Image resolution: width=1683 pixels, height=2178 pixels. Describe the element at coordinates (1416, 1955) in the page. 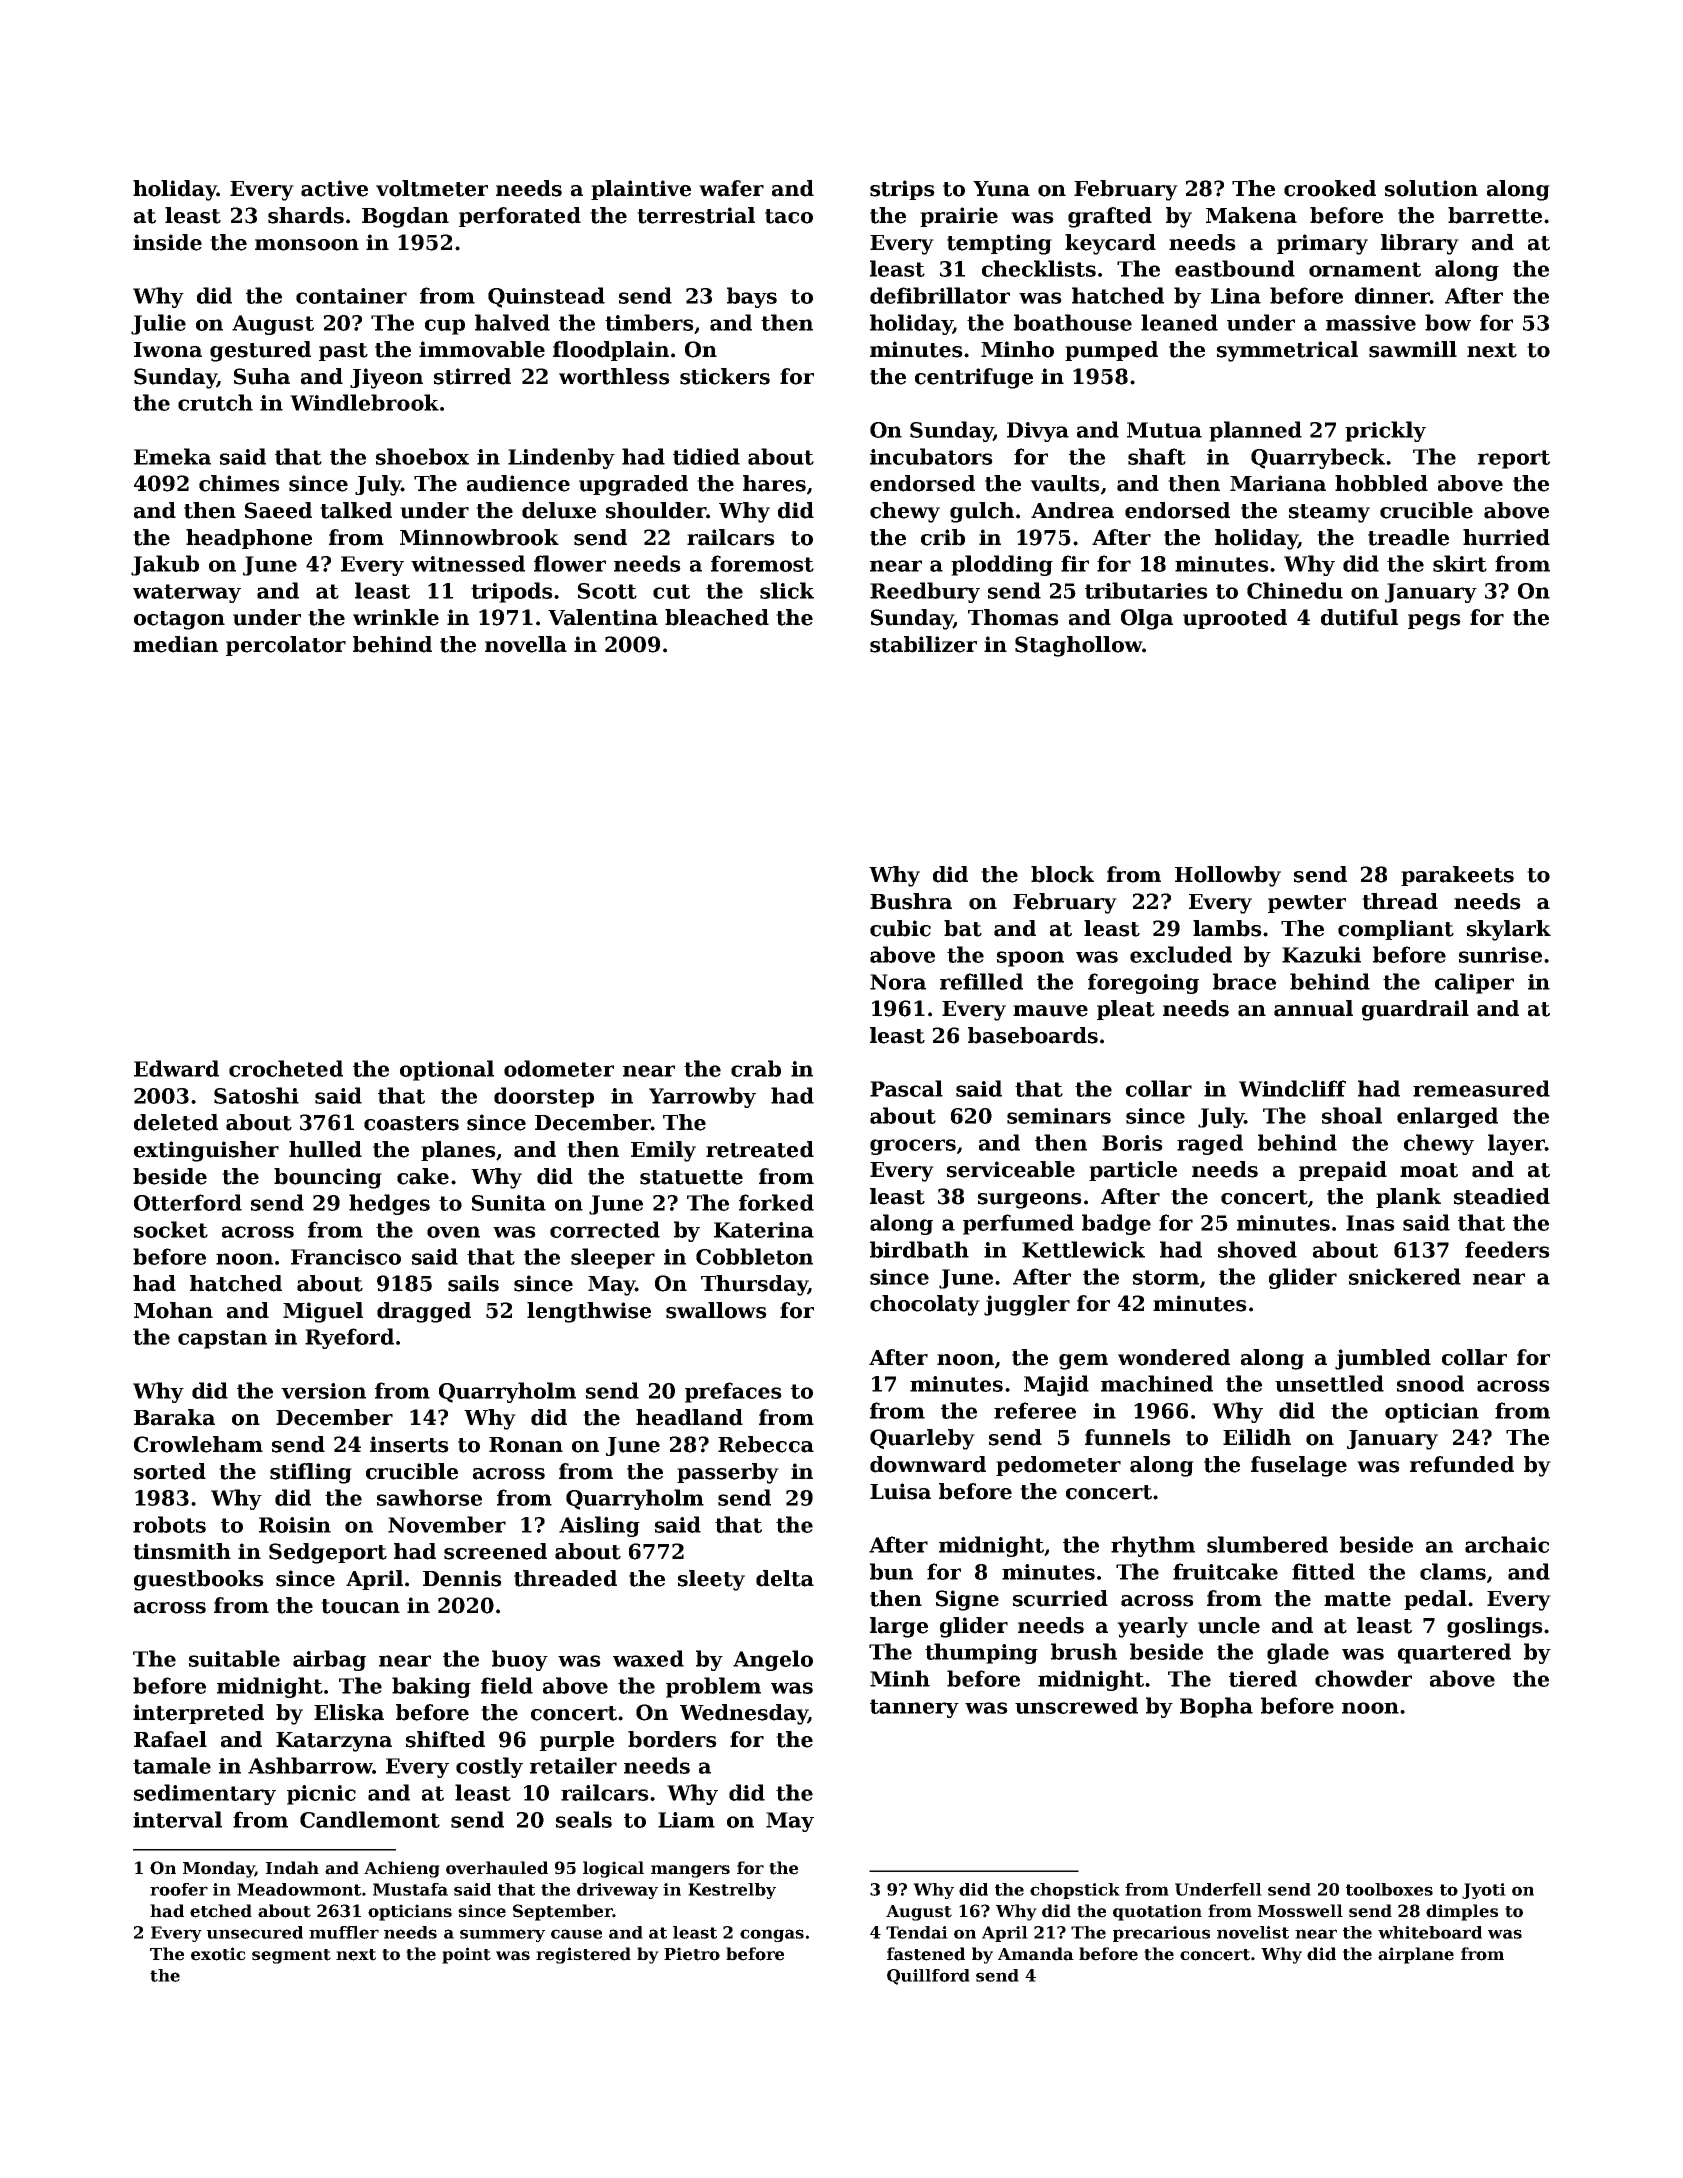

I see `airplane` at that location.
